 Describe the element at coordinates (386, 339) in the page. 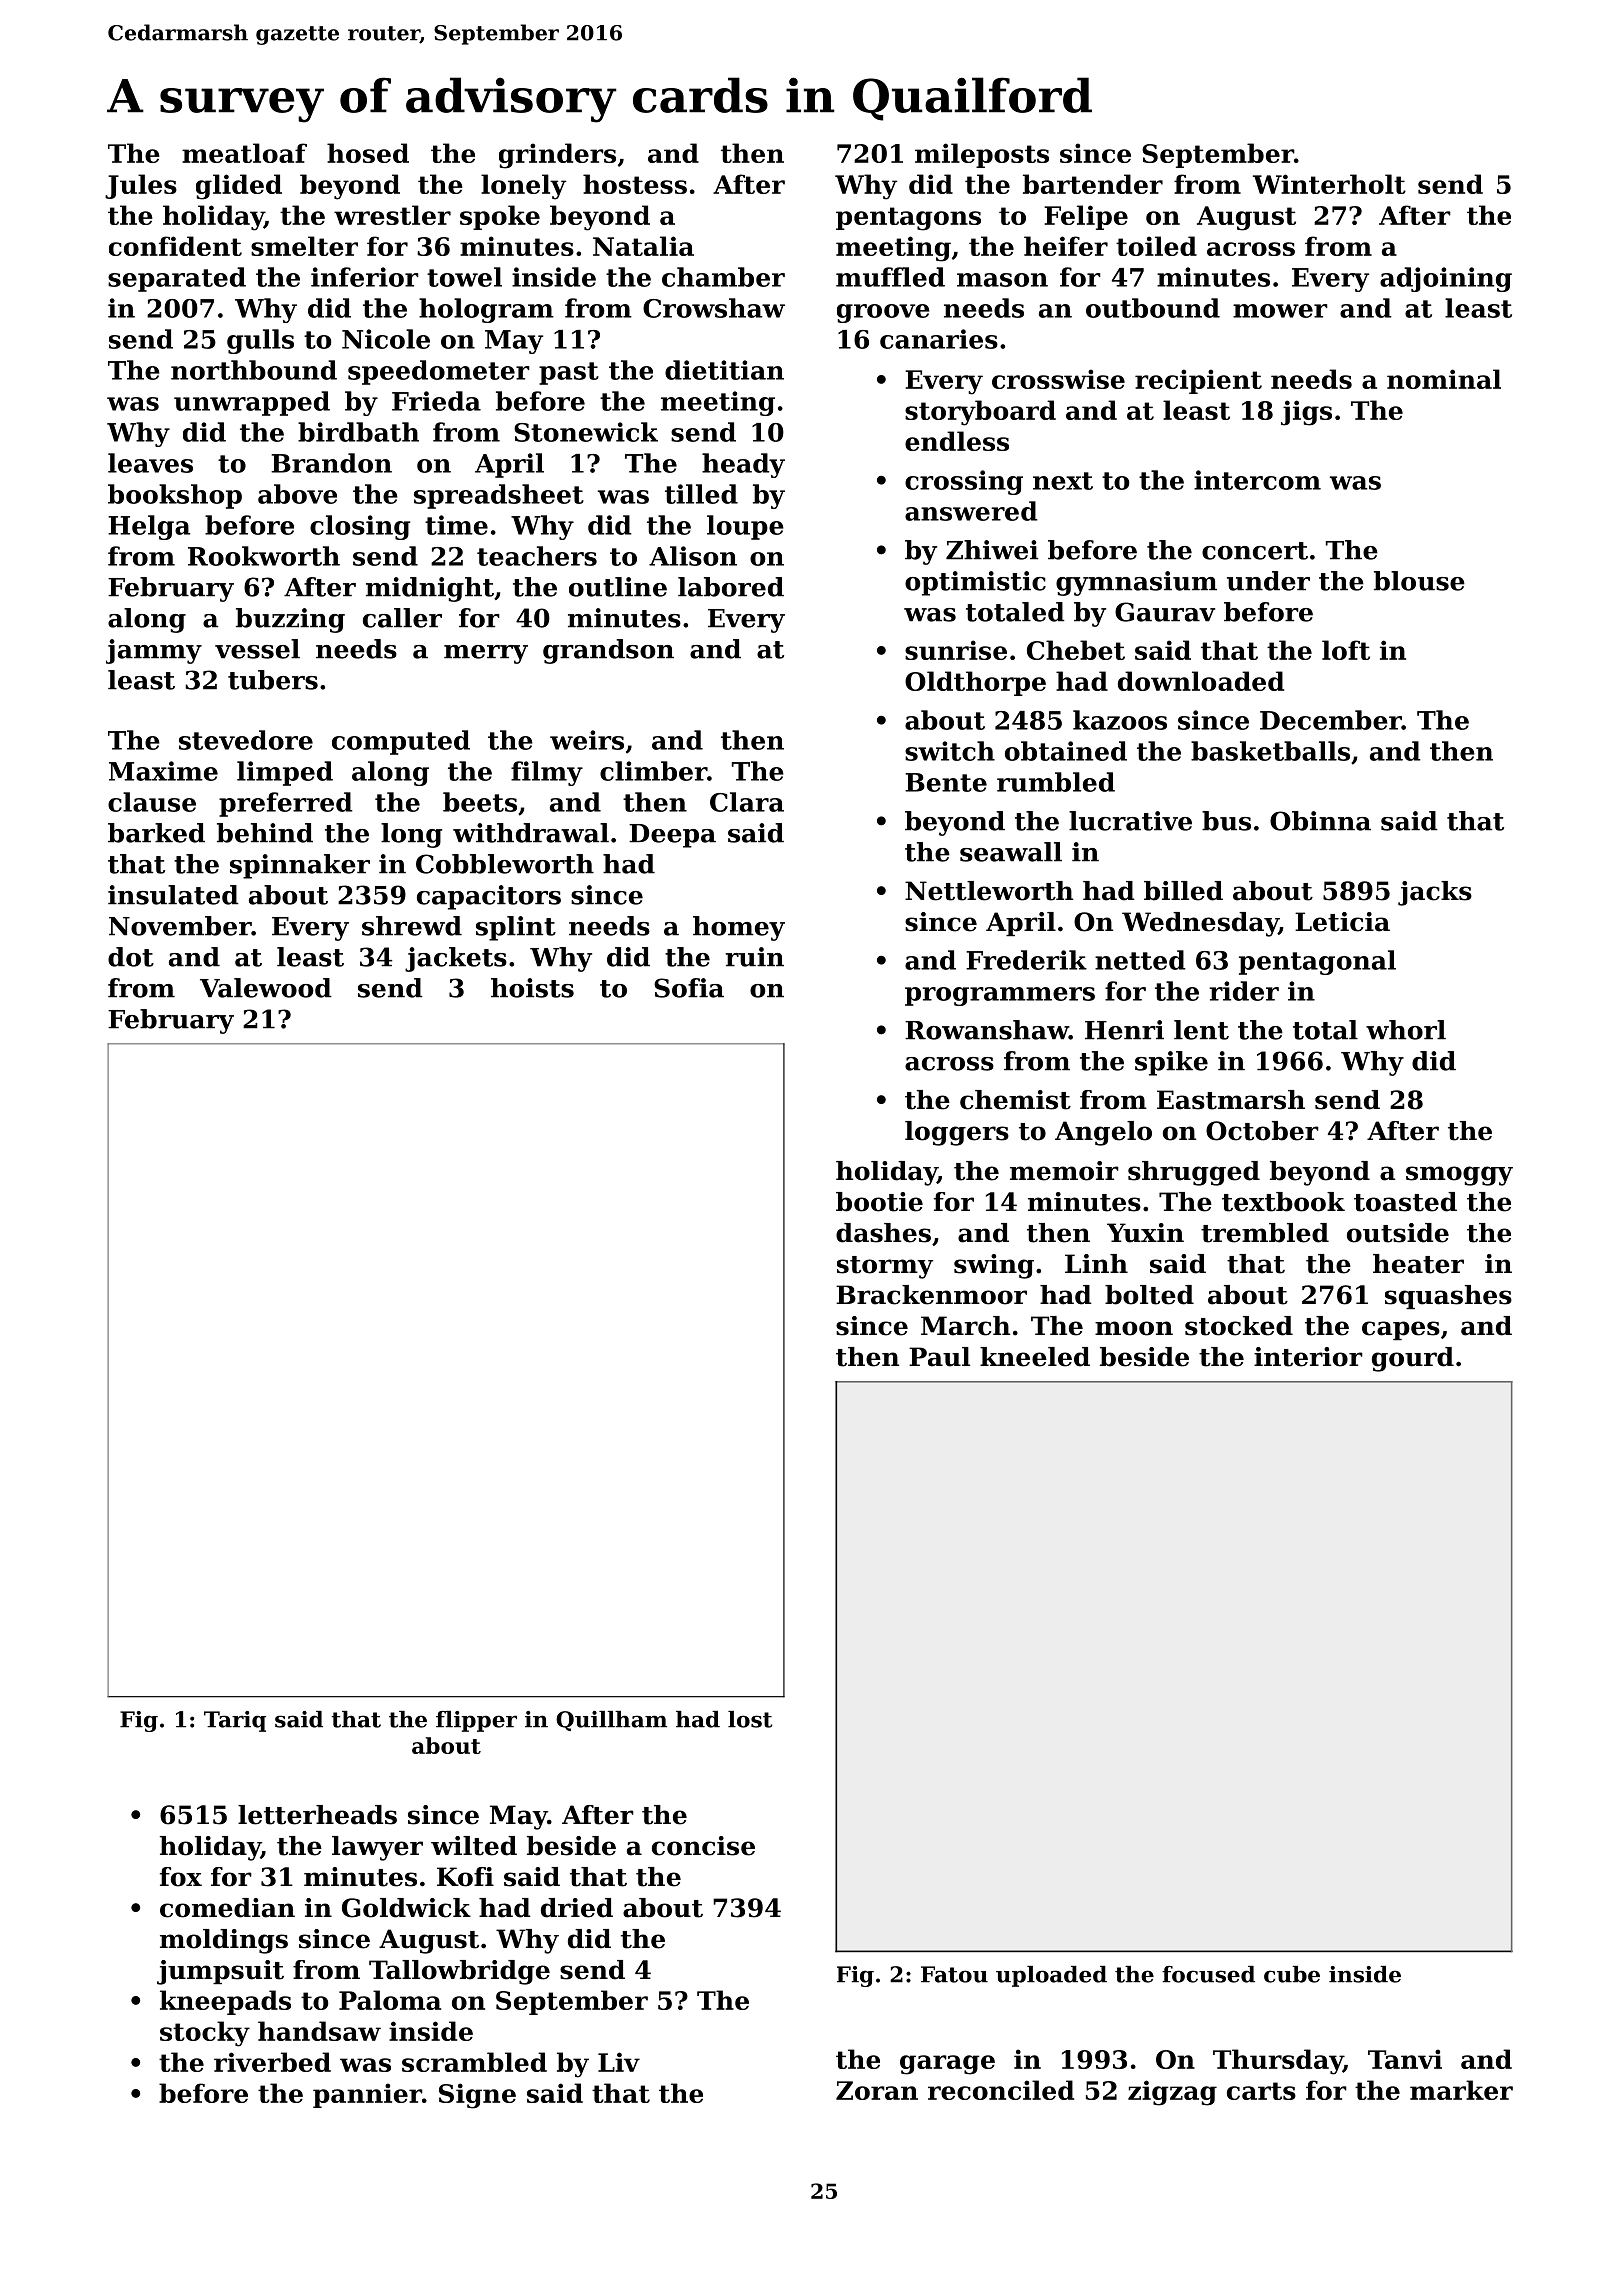

I see `Nicole` at that location.
